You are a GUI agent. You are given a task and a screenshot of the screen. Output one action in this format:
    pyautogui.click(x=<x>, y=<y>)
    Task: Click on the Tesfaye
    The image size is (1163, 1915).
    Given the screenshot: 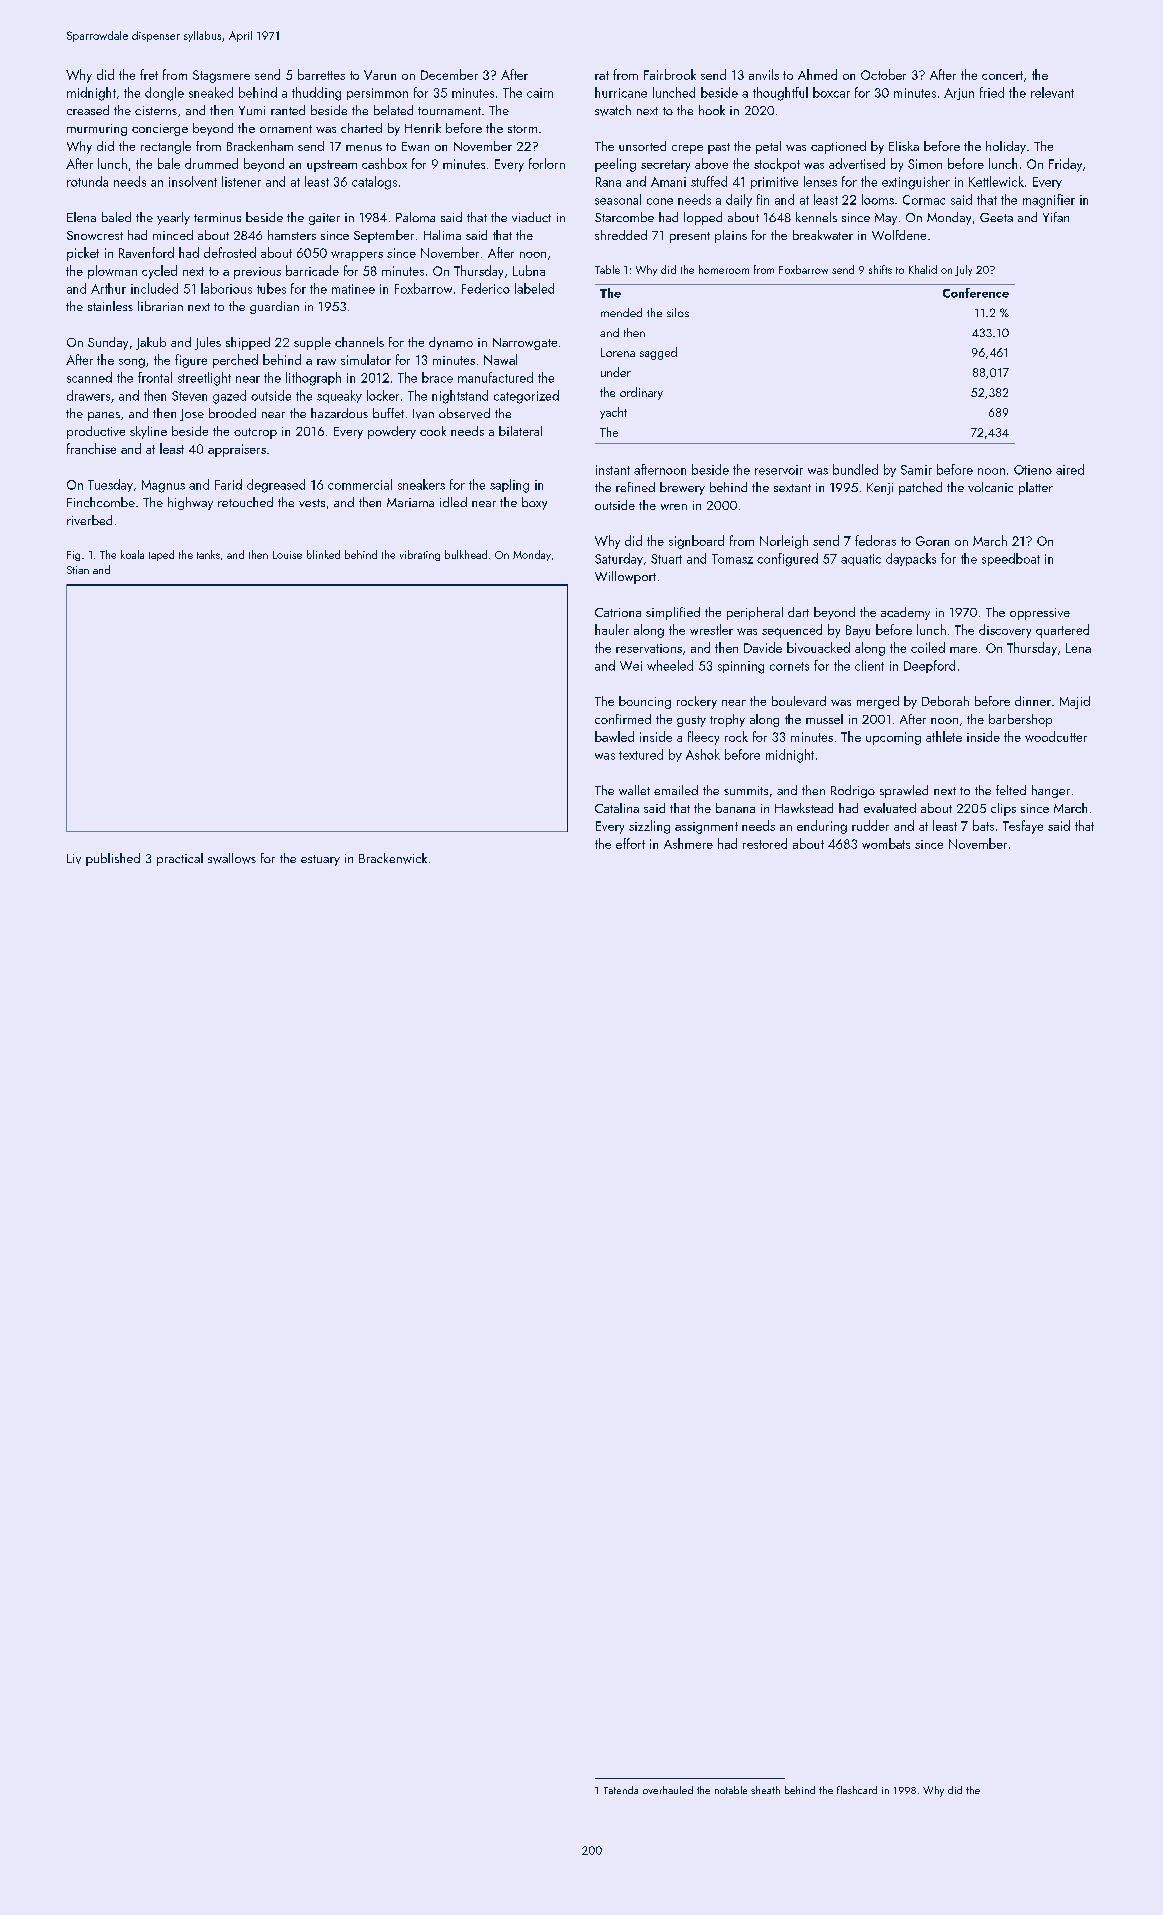 What is the action you would take?
    pyautogui.click(x=1023, y=827)
